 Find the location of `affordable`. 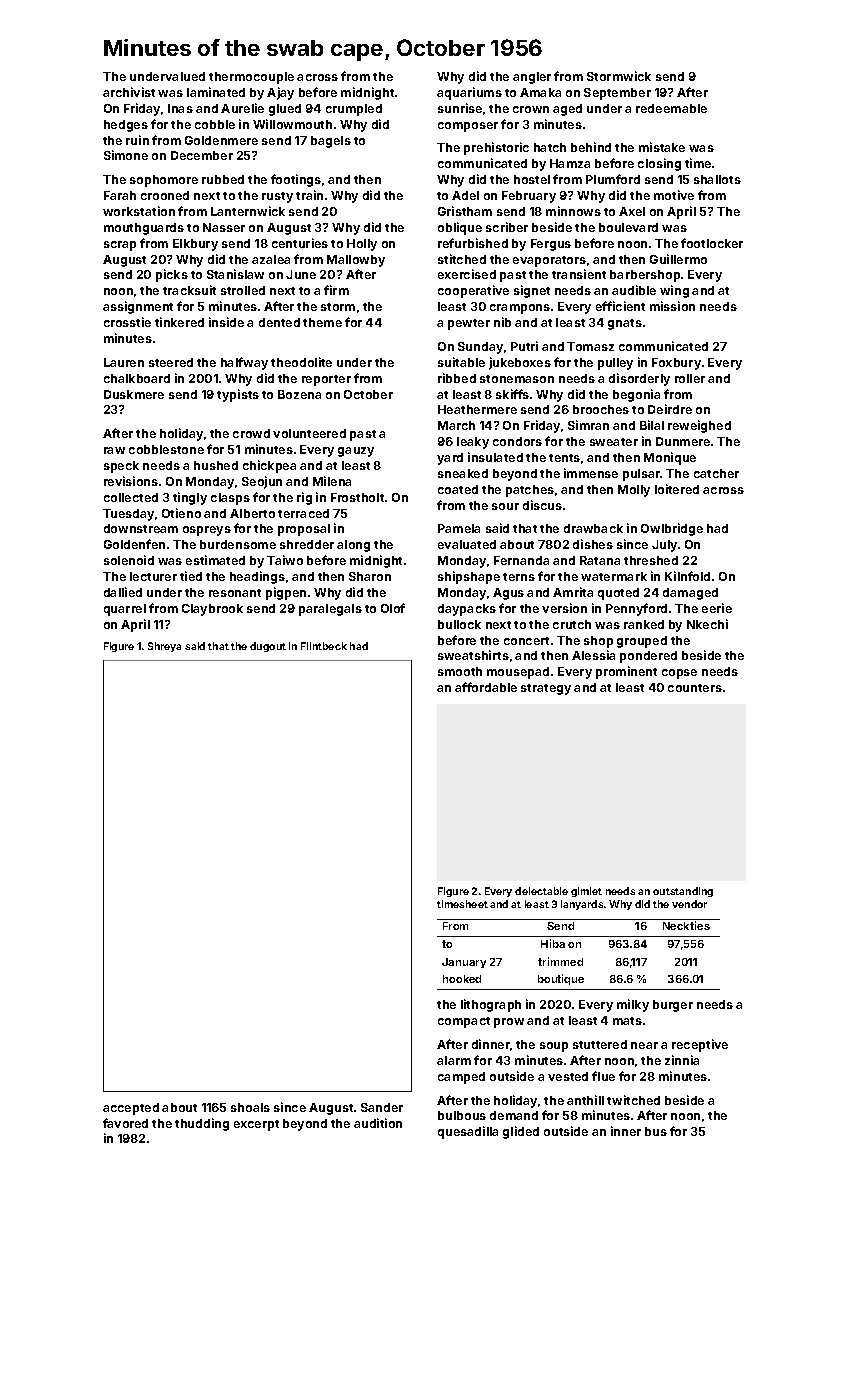

affordable is located at coordinates (486, 687).
